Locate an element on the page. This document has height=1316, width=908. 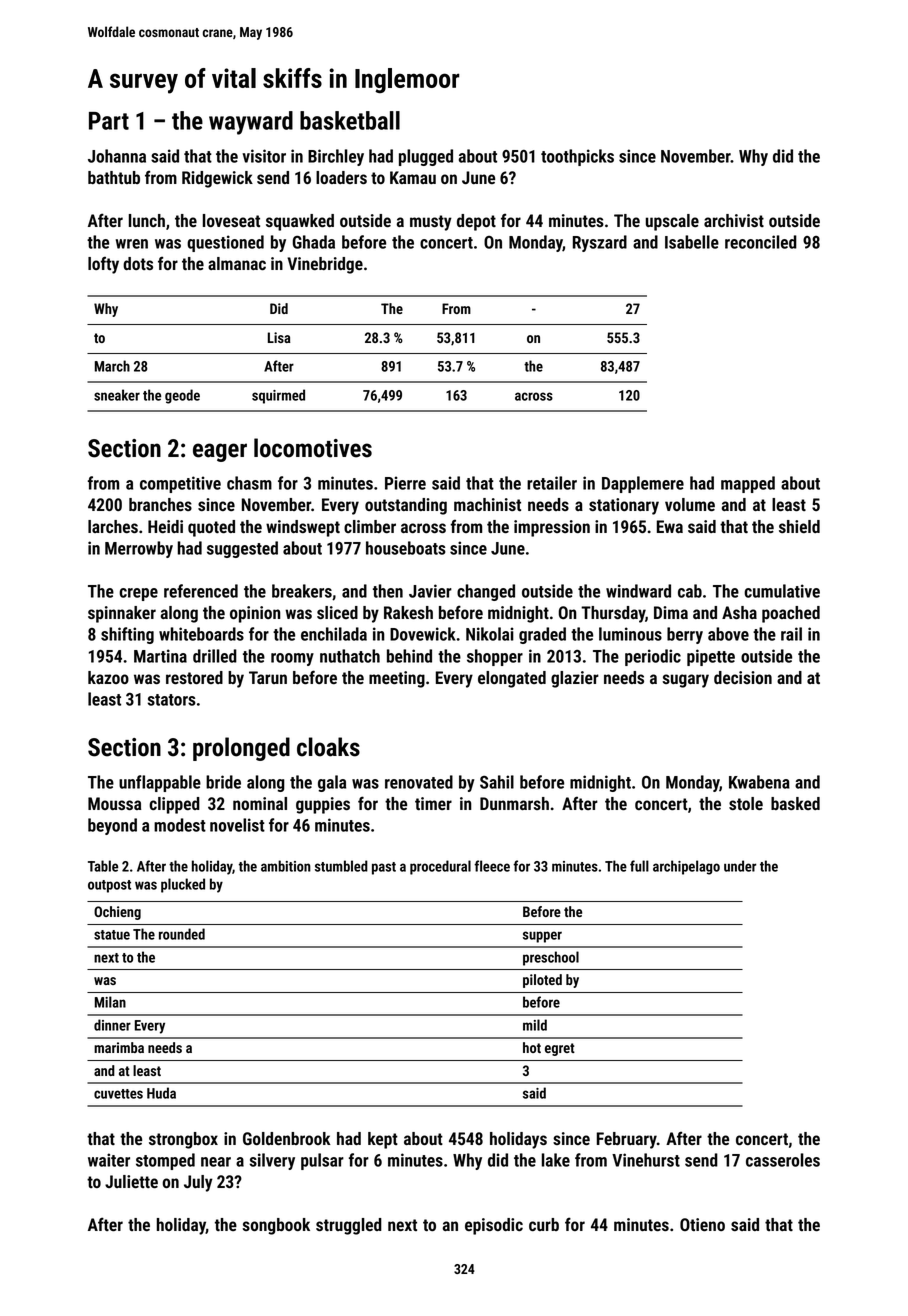
Juliette is located at coordinates (131, 1181).
